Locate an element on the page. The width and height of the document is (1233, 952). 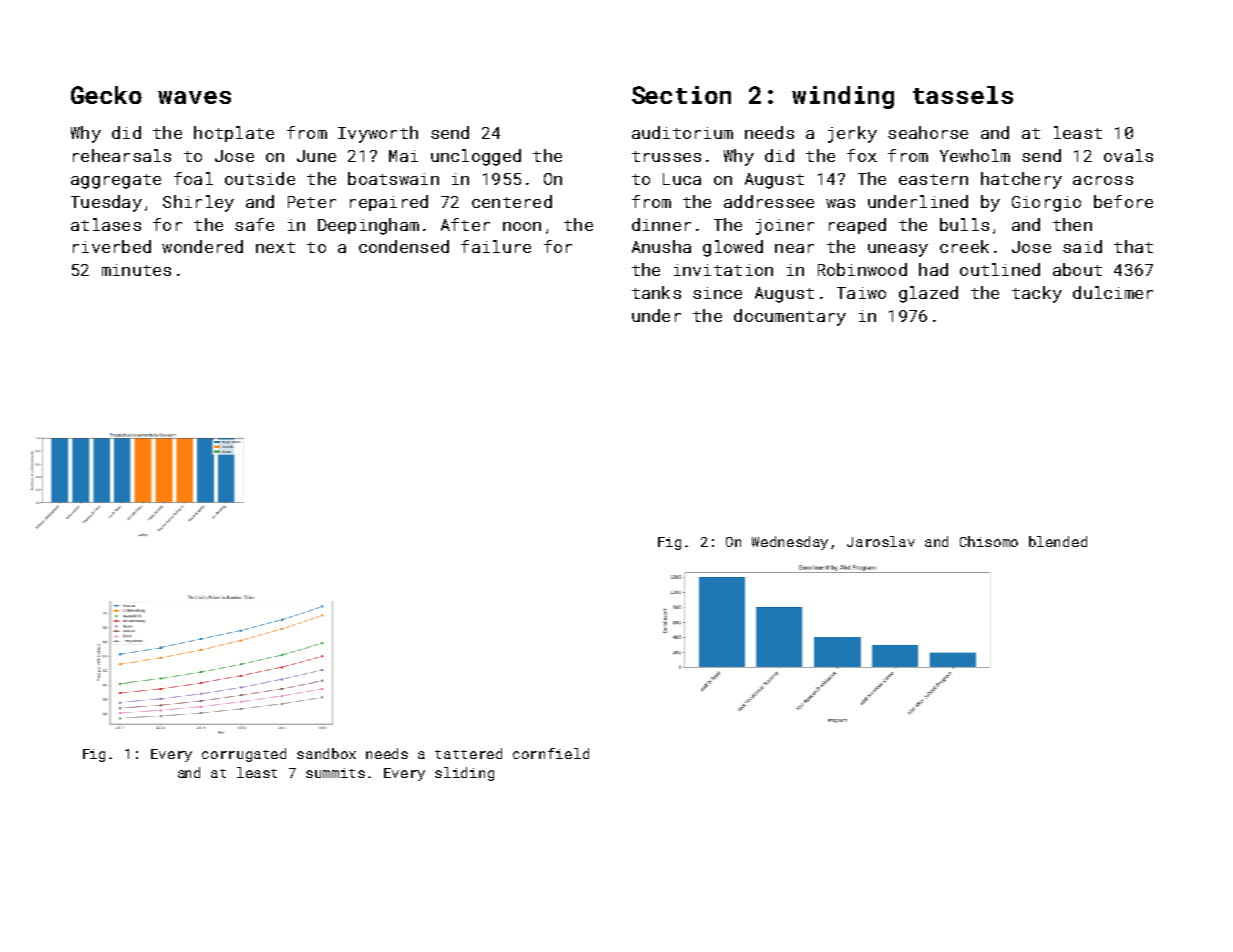
Gecko is located at coordinates (106, 95).
